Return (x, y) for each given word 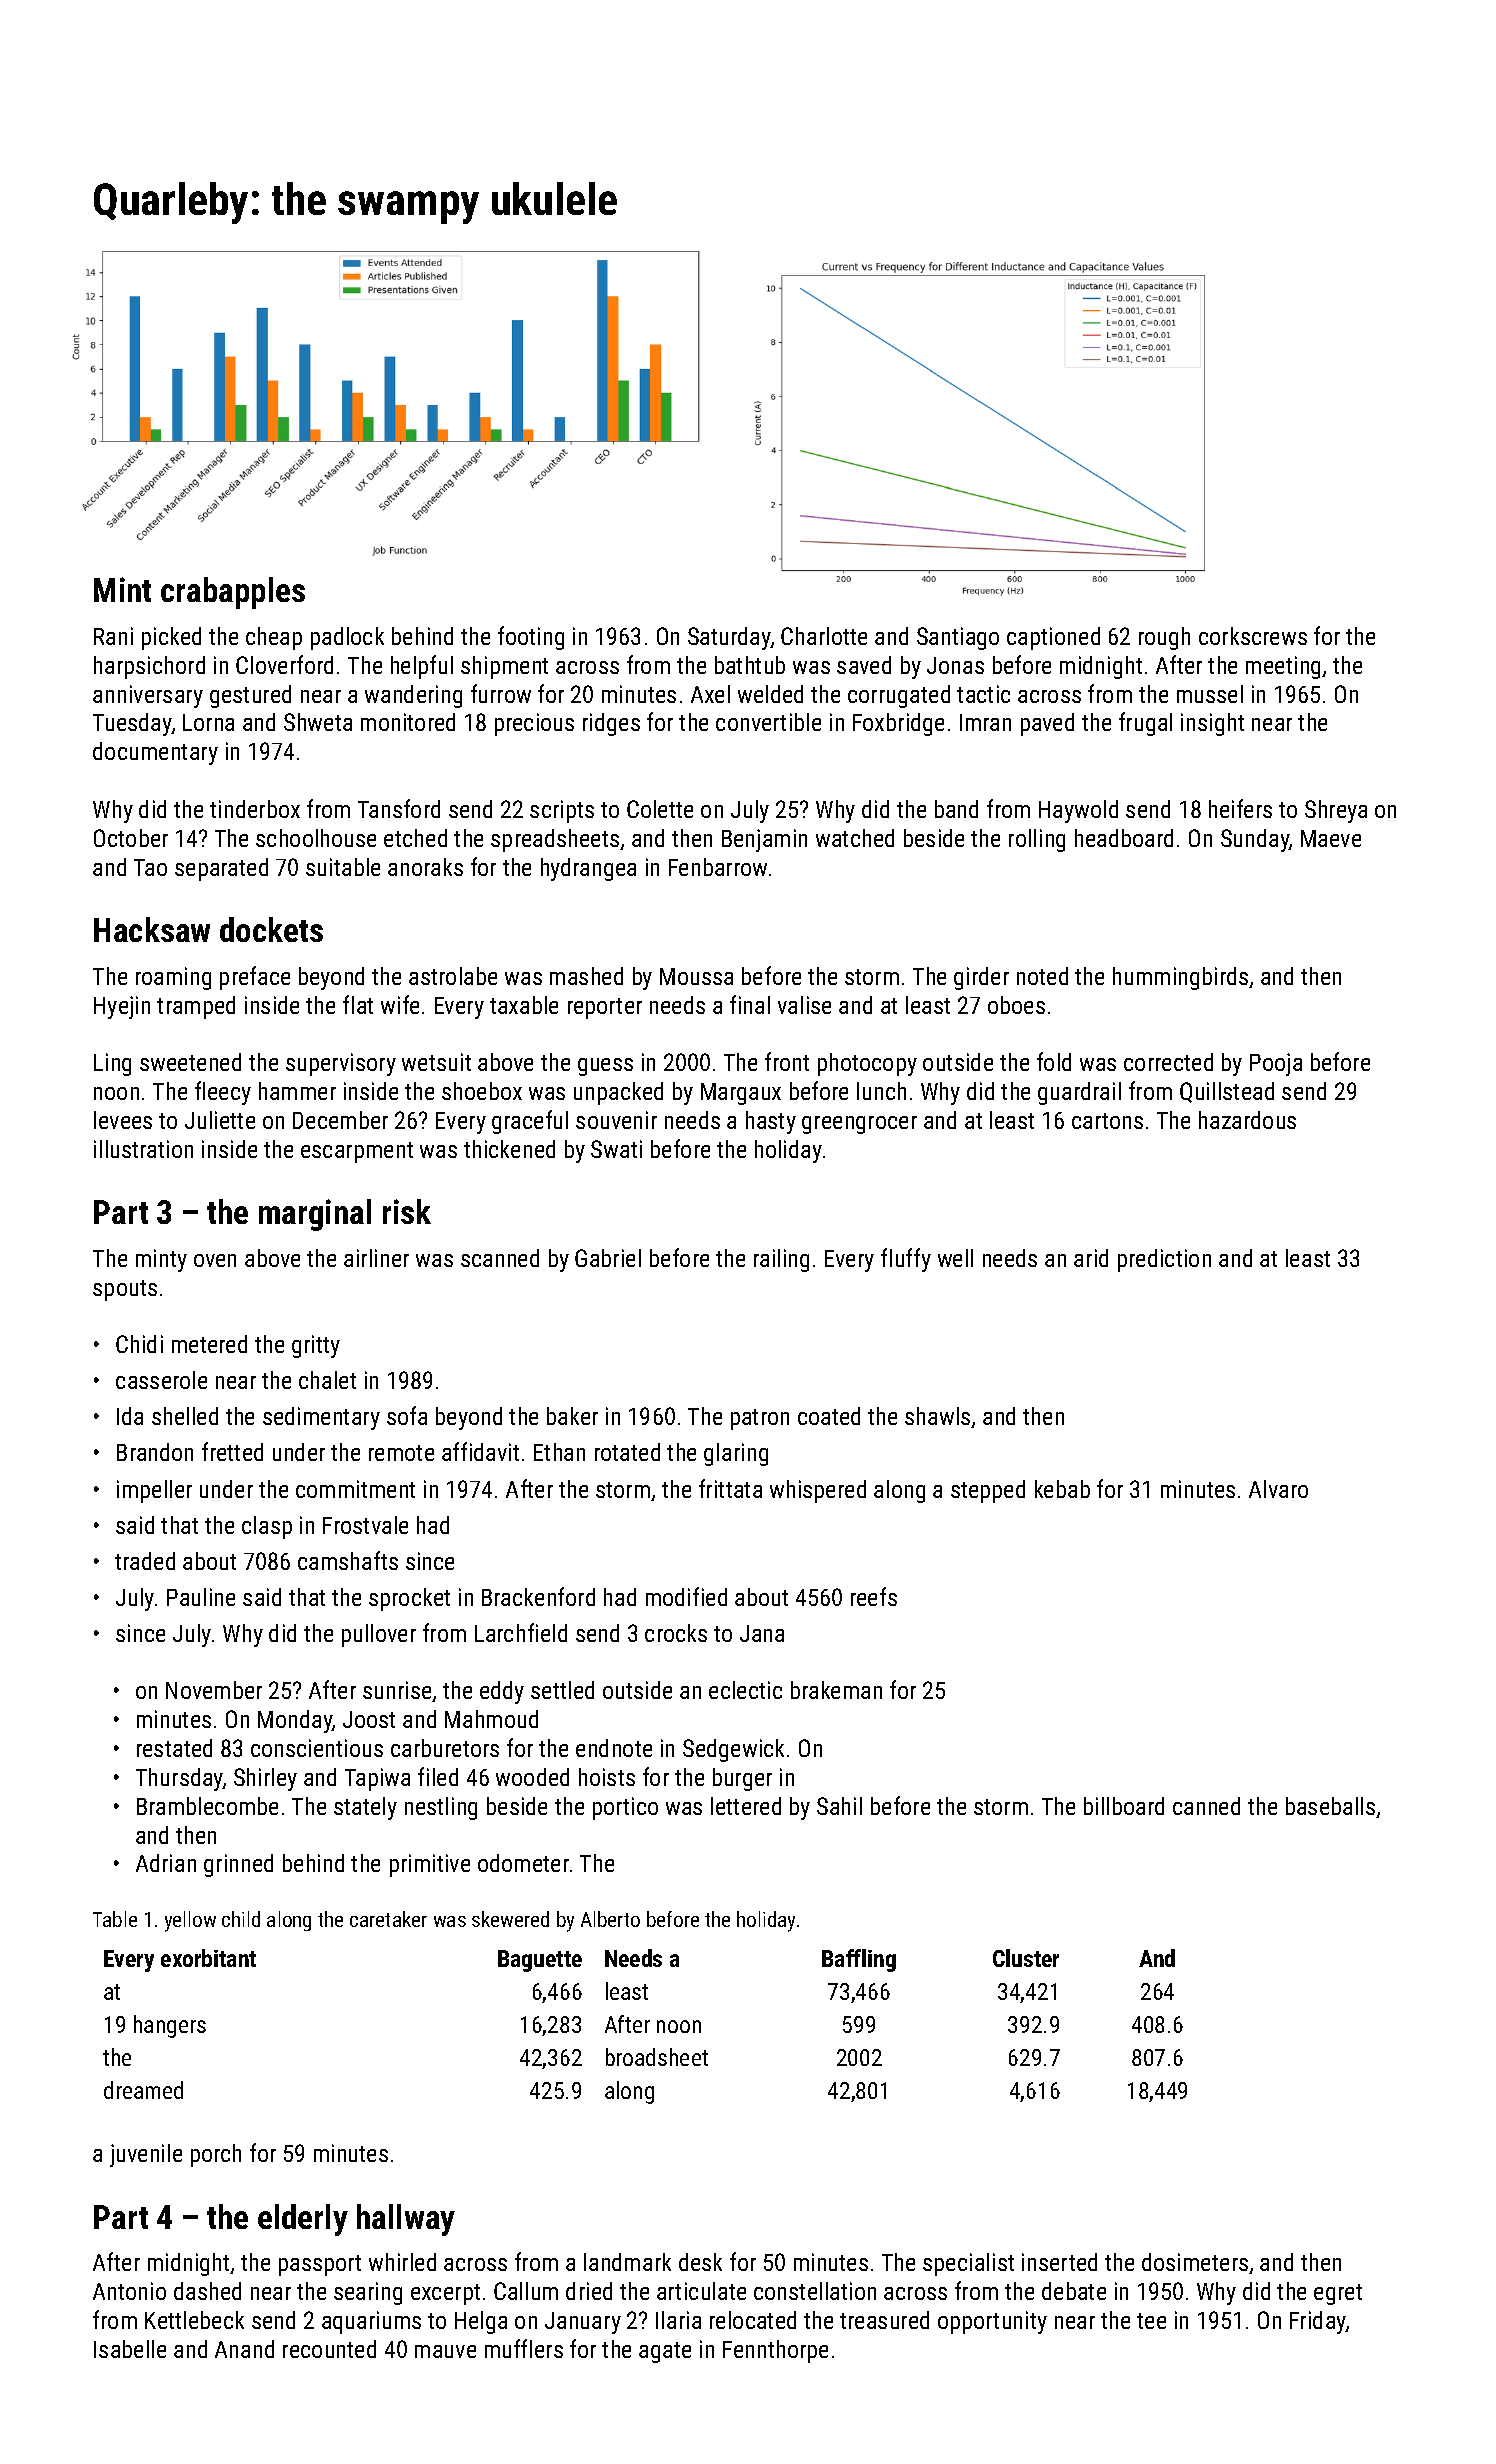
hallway (406, 2220)
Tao (150, 867)
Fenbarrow (718, 867)
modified (686, 1596)
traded (145, 1561)
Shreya (1336, 811)
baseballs (1330, 1806)
